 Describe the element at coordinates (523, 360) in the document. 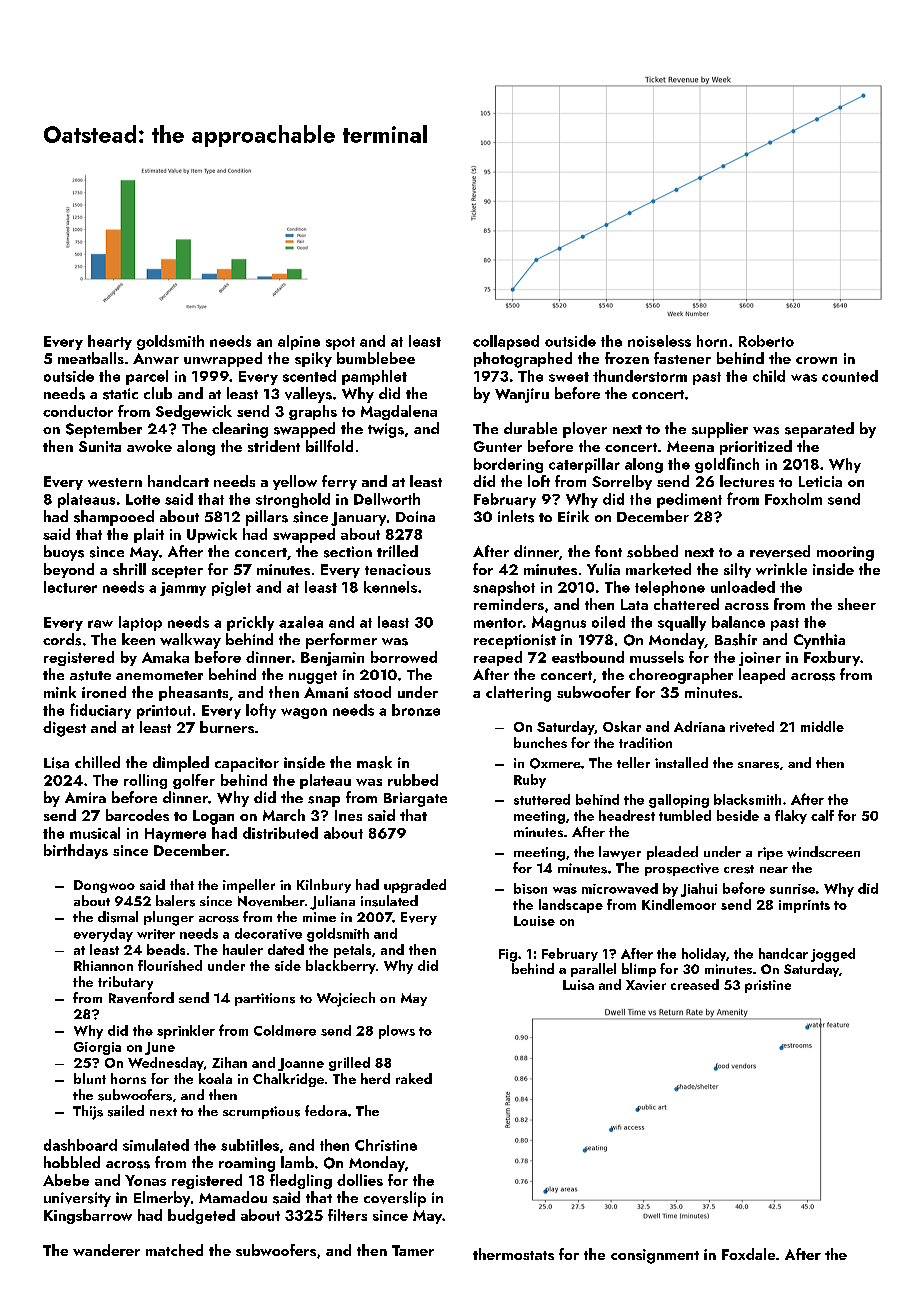

I see `photographed` at that location.
